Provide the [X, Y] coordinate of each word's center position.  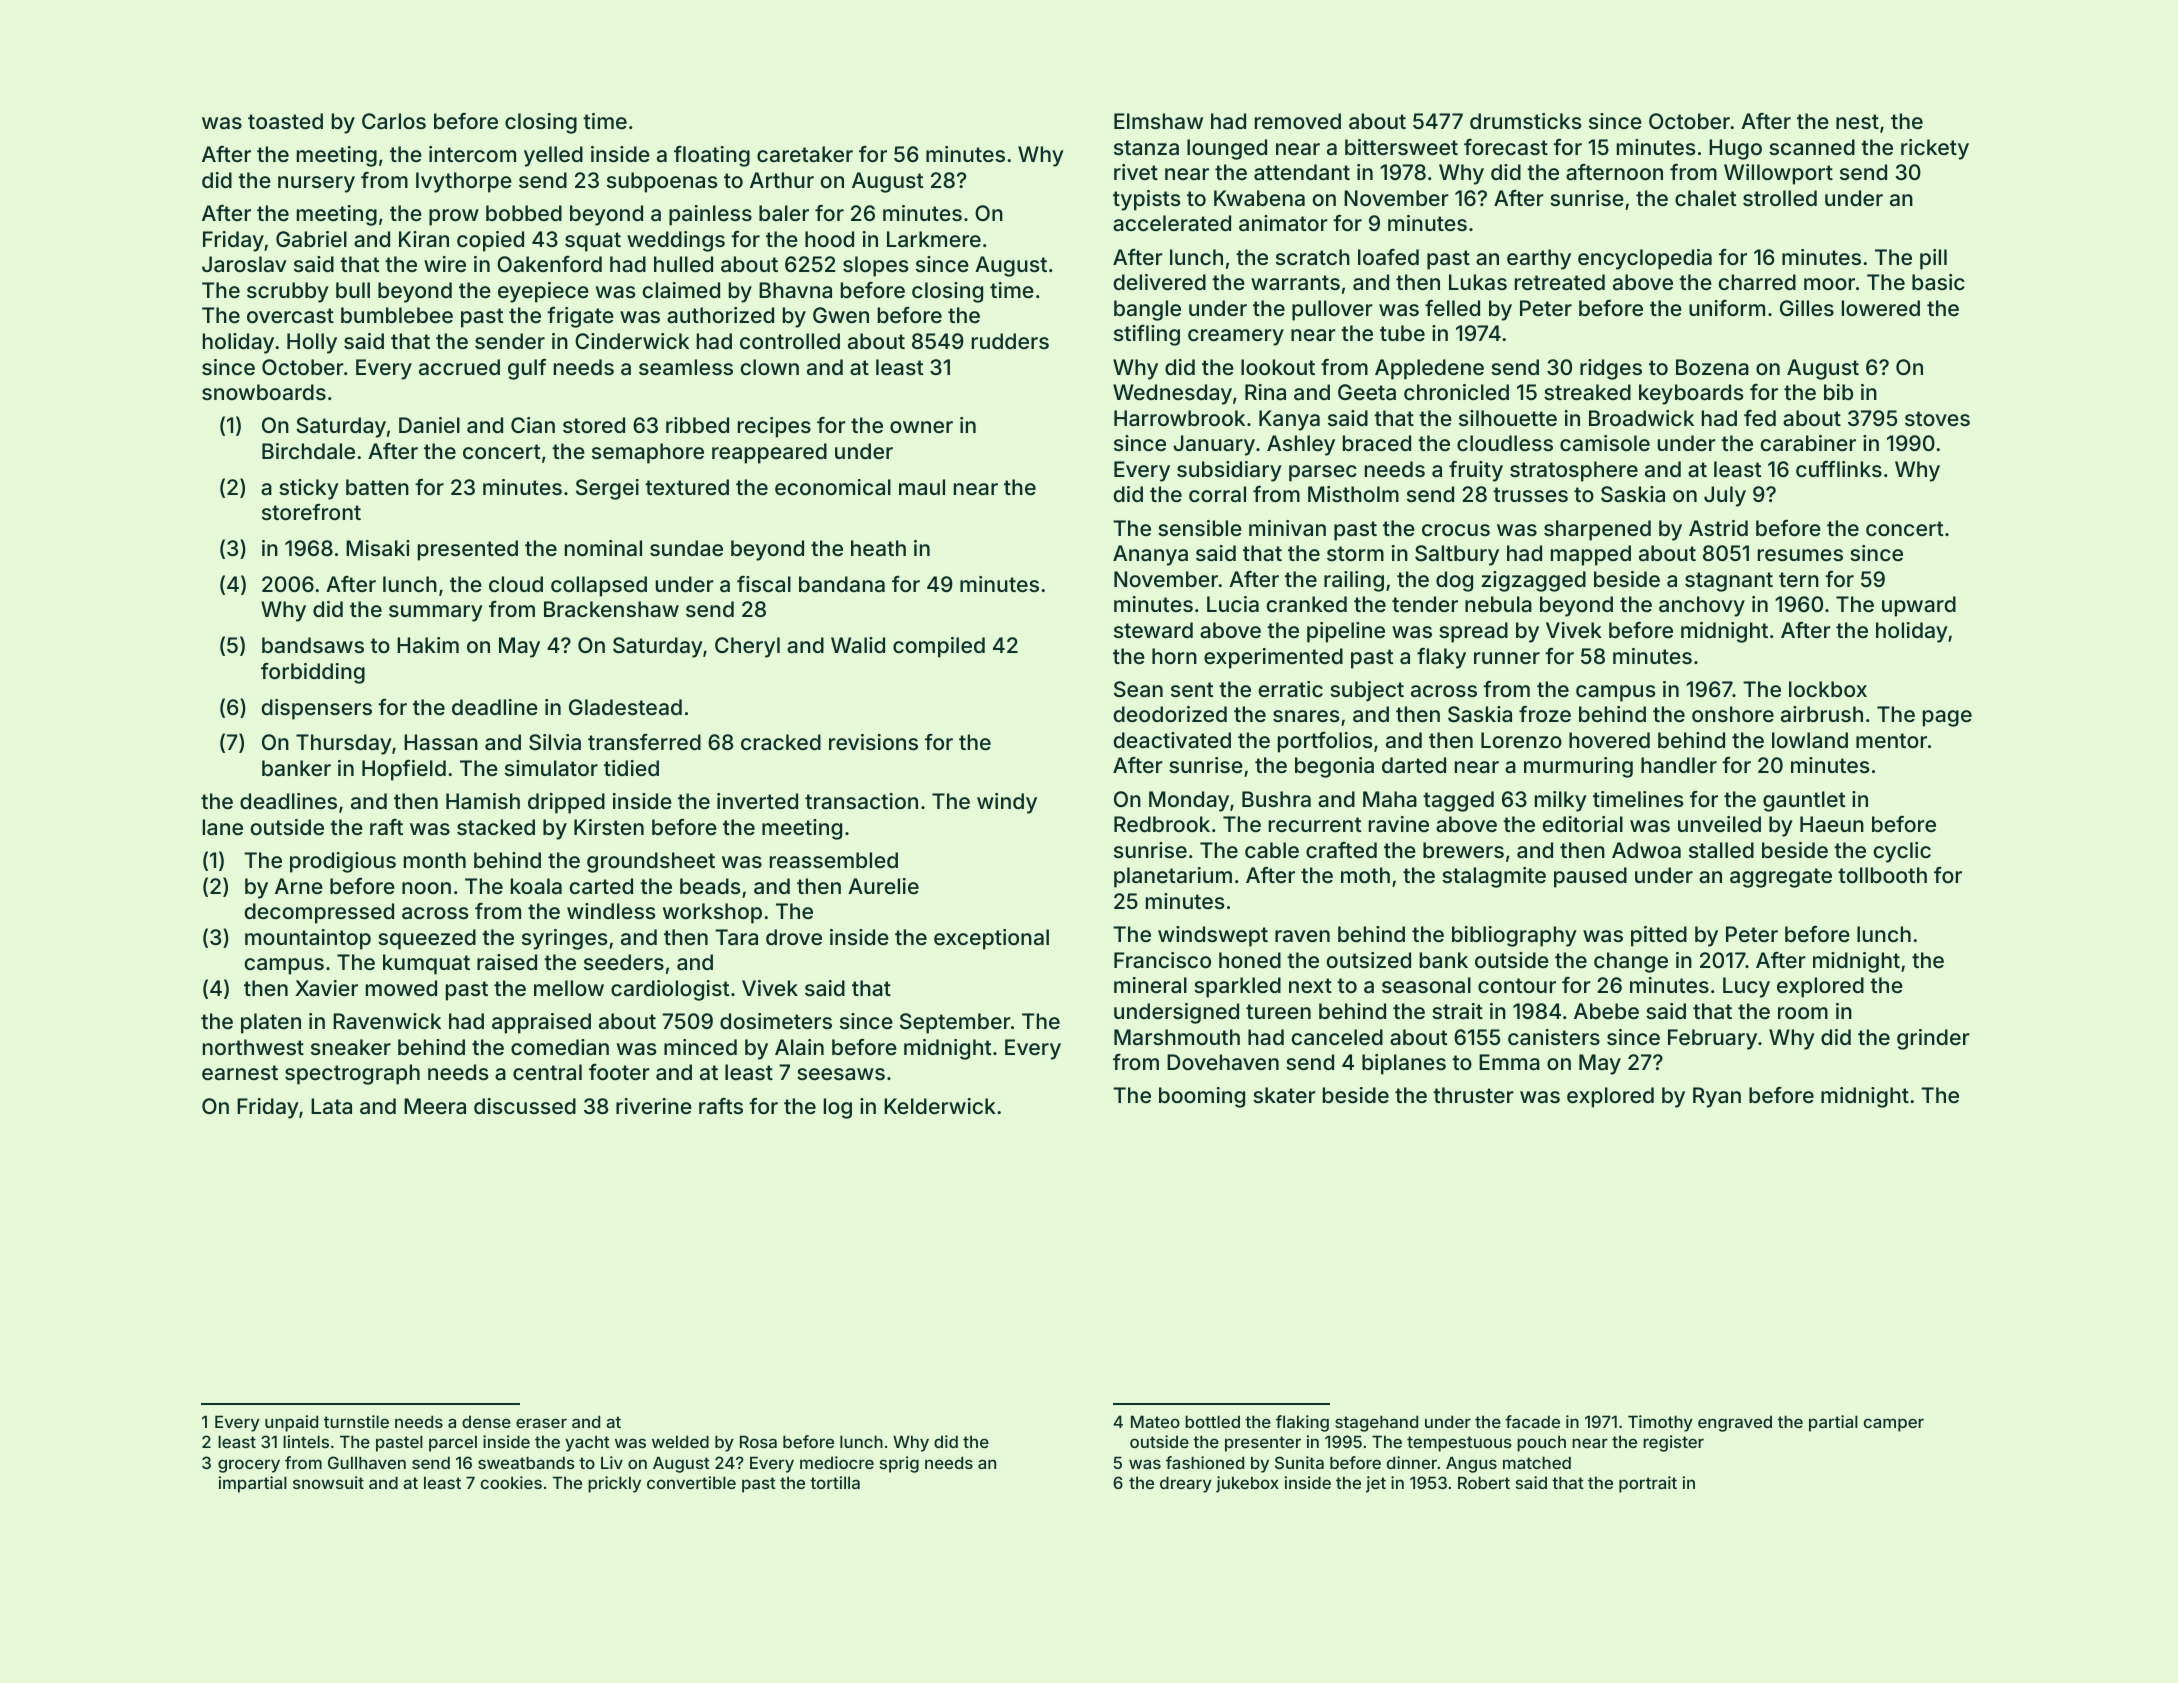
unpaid [291, 1423]
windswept [1213, 936]
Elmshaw [1158, 121]
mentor [1891, 740]
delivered [1160, 282]
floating [712, 156]
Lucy [1746, 987]
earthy [1539, 259]
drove [794, 937]
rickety [1935, 149]
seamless [686, 367]
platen [271, 1023]
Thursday [344, 744]
